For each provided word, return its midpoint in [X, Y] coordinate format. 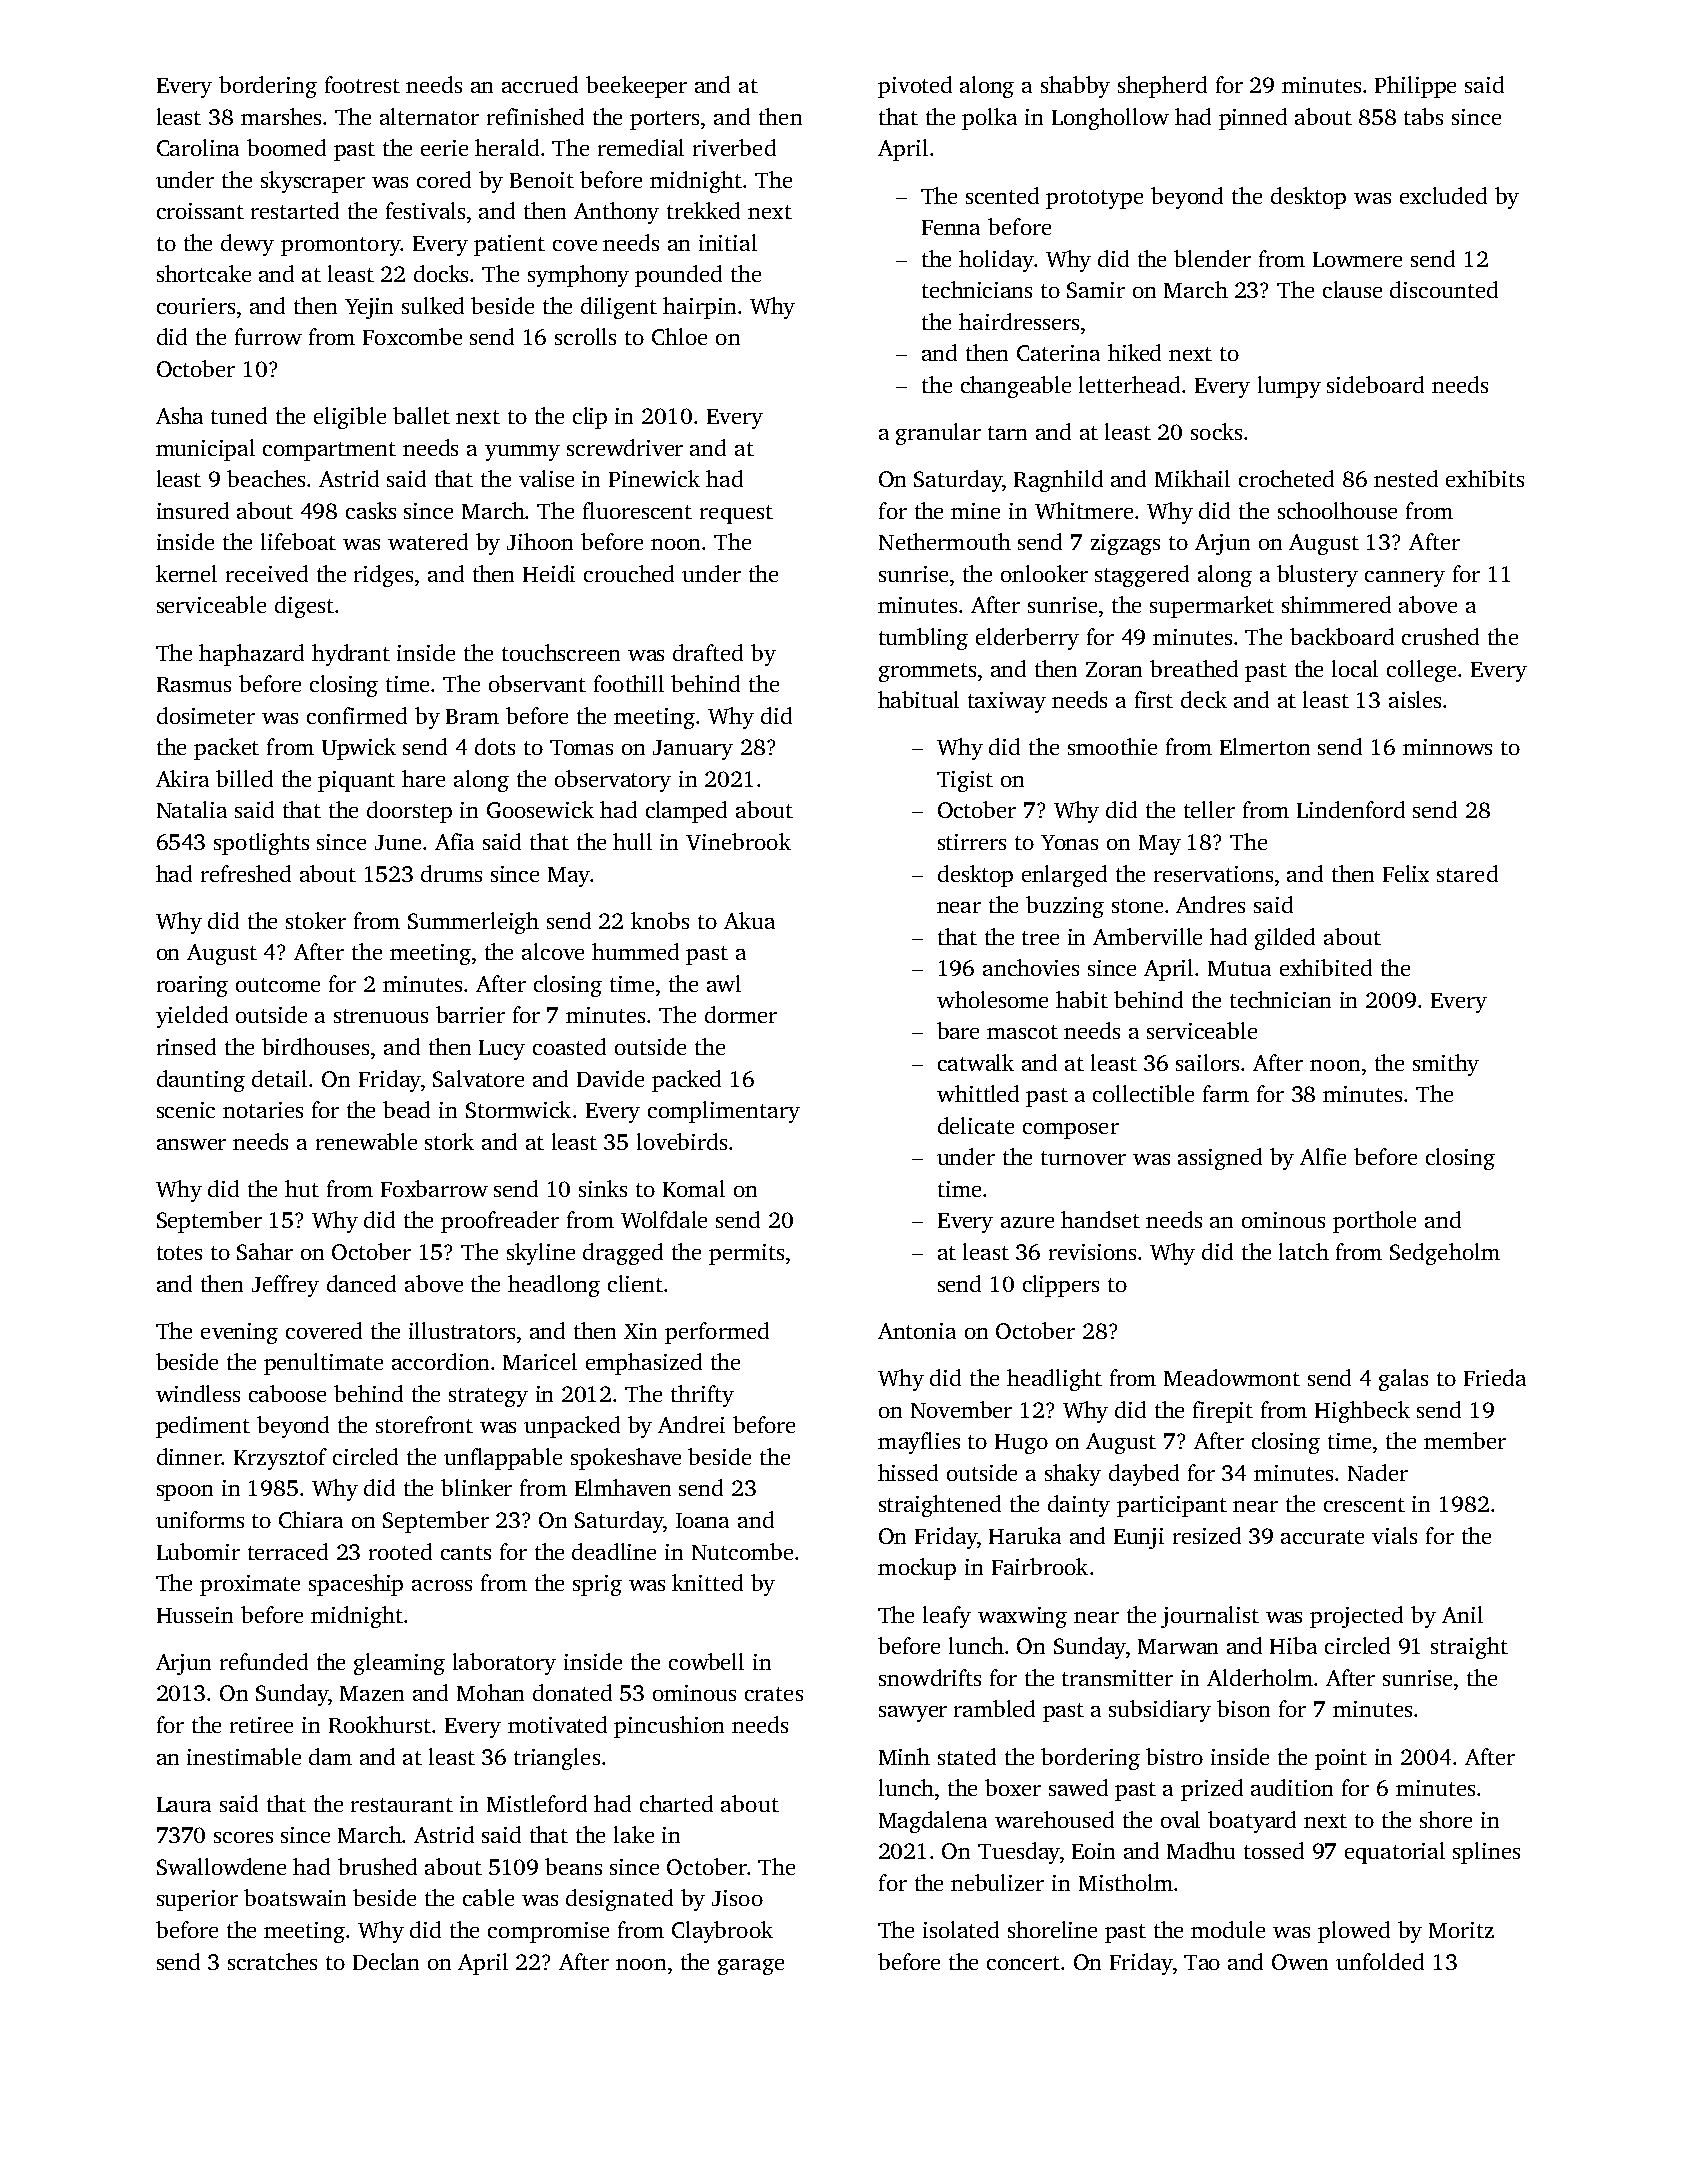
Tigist [965, 781]
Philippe [1415, 87]
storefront [424, 1424]
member [1465, 1440]
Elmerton [1265, 746]
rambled [994, 1708]
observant [537, 683]
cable [488, 1897]
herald [507, 147]
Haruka [1025, 1535]
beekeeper [636, 87]
